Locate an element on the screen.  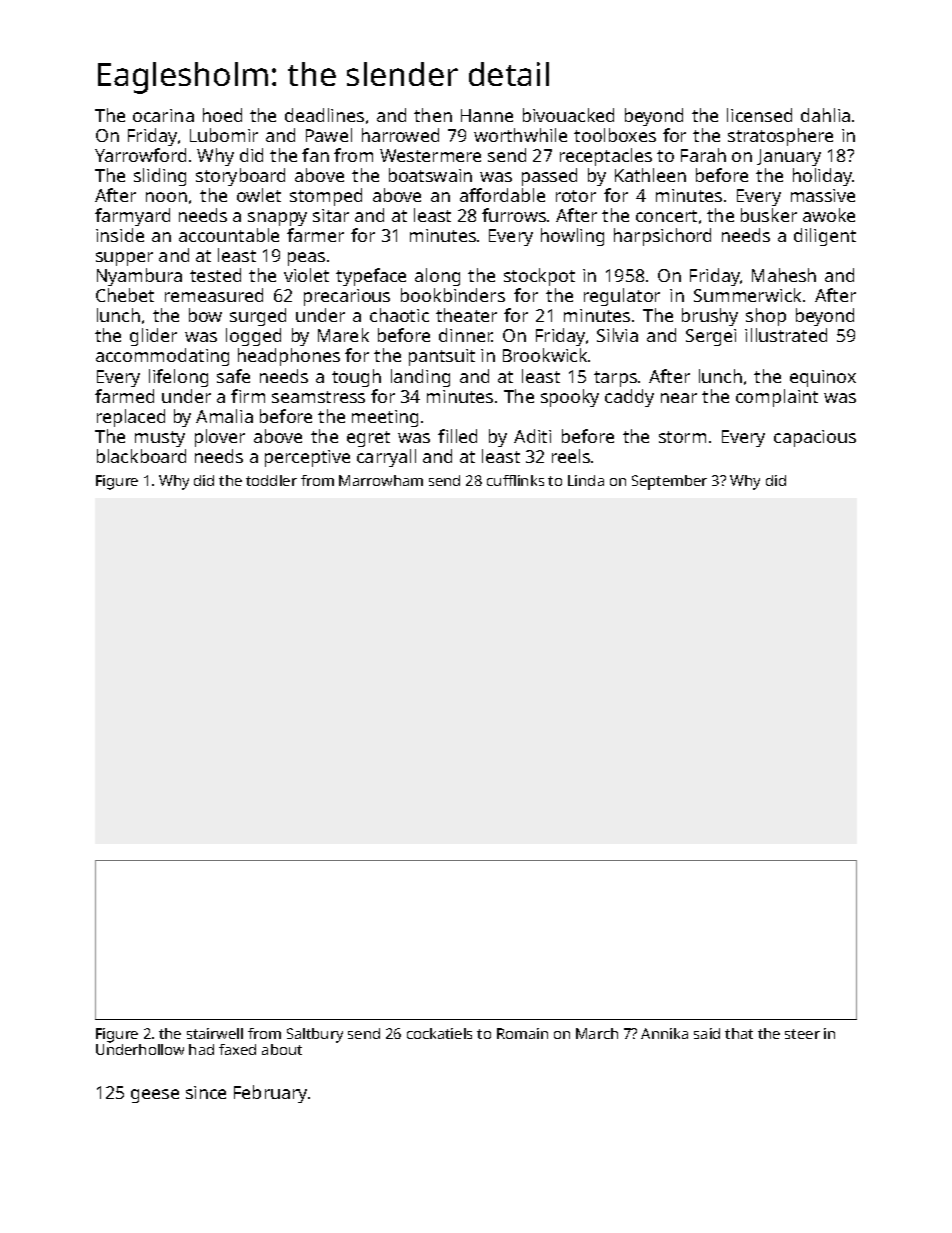
that is located at coordinates (739, 1033).
